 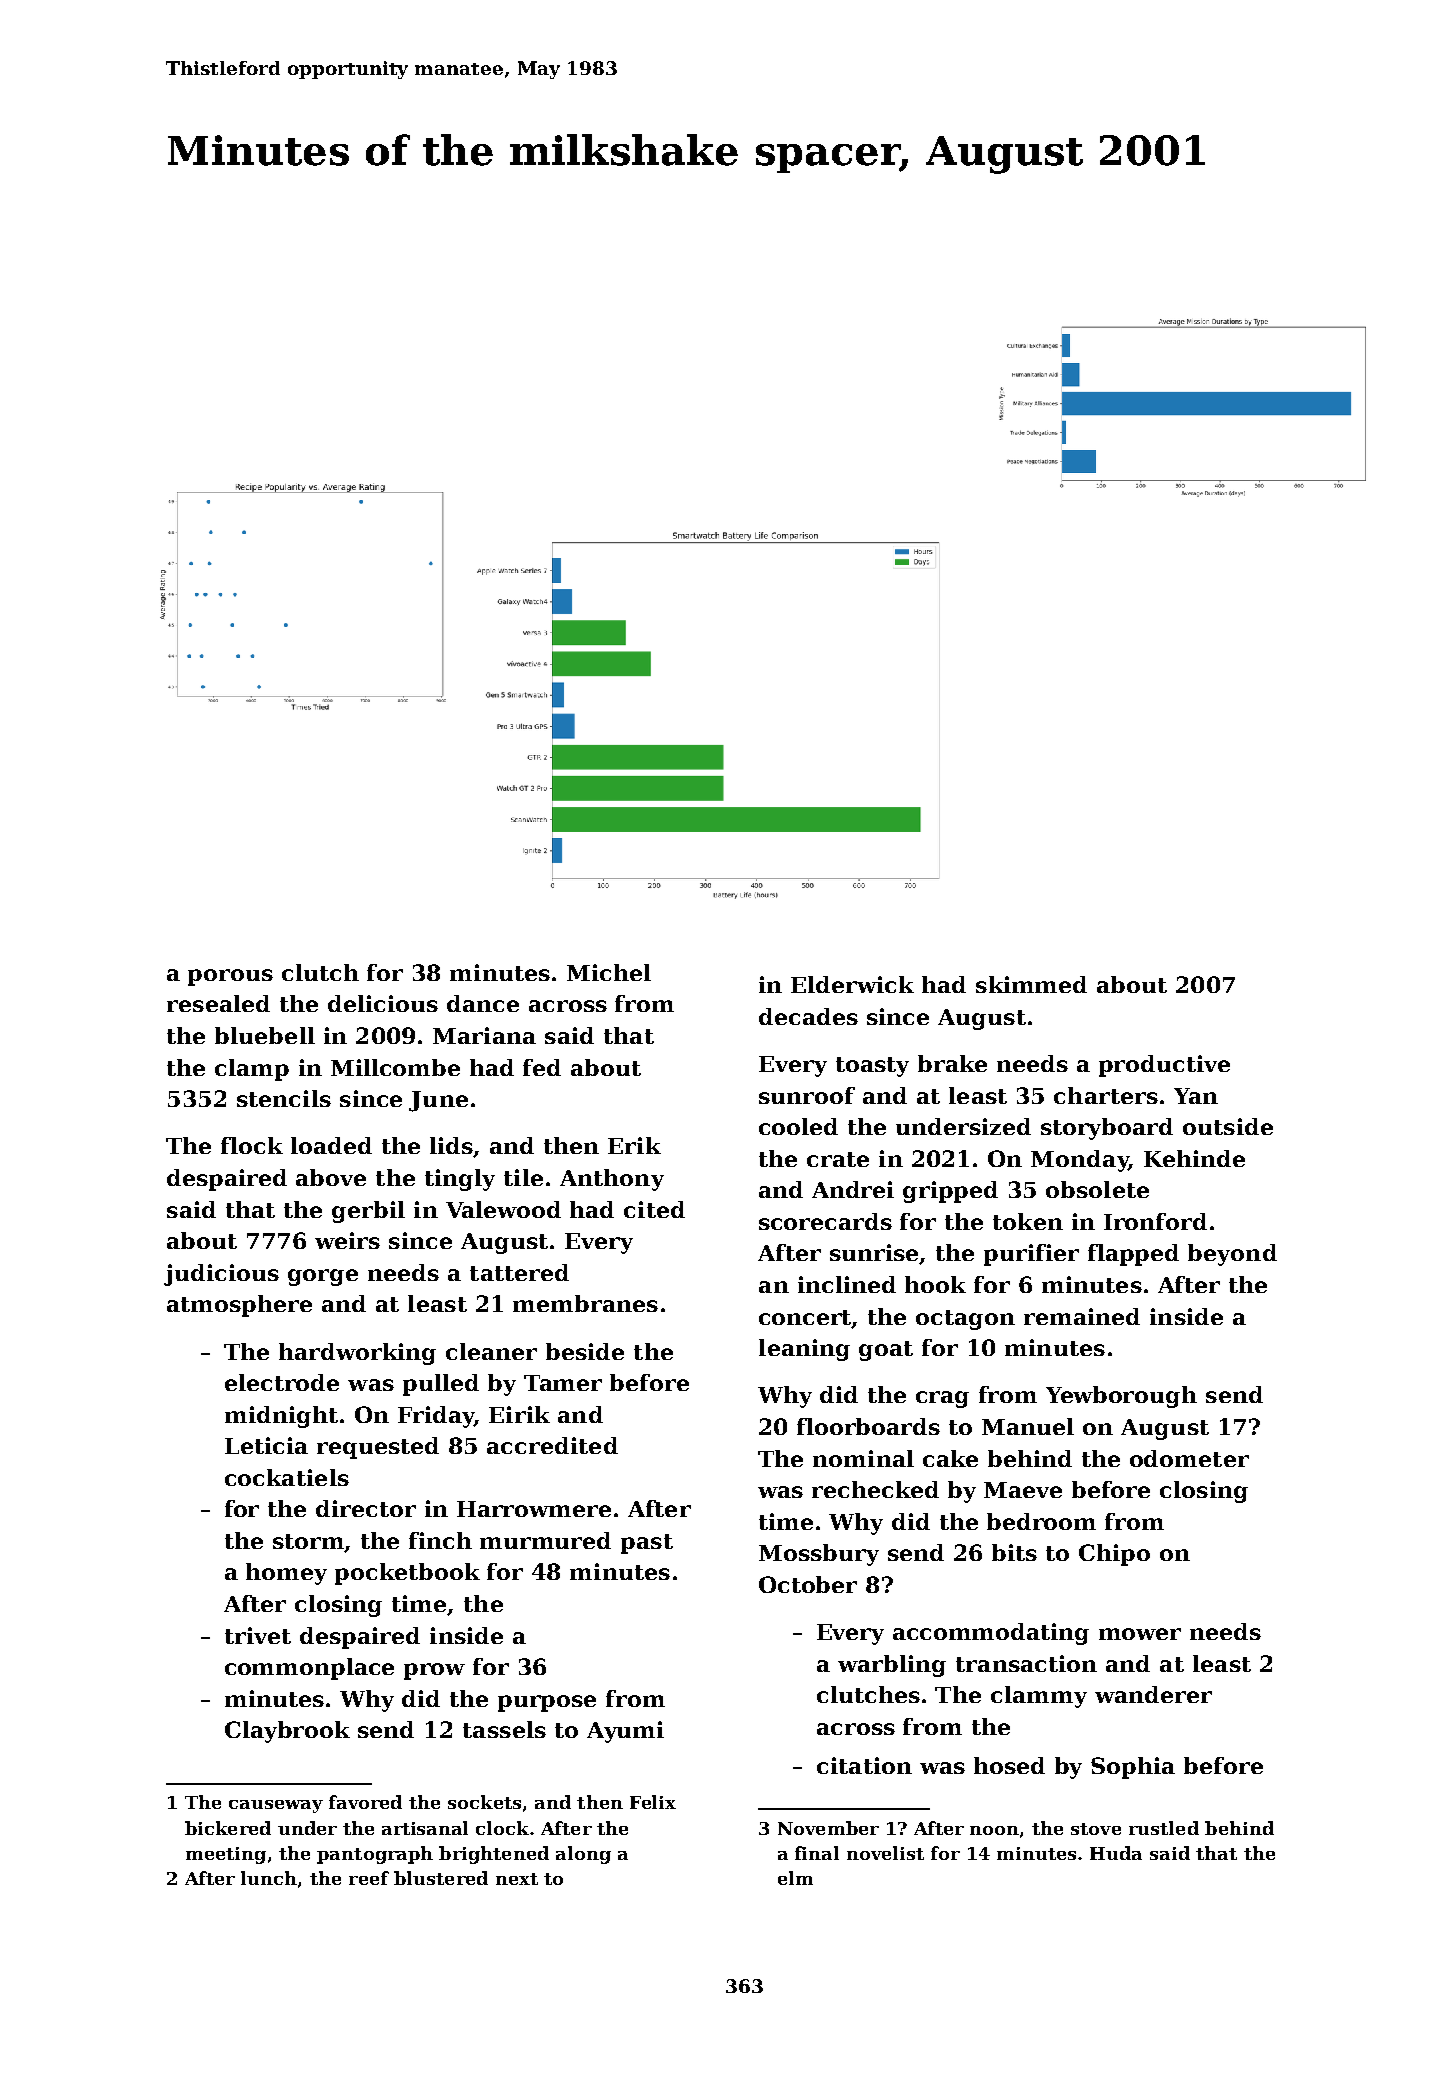 I want to click on Michel, so click(x=609, y=972).
